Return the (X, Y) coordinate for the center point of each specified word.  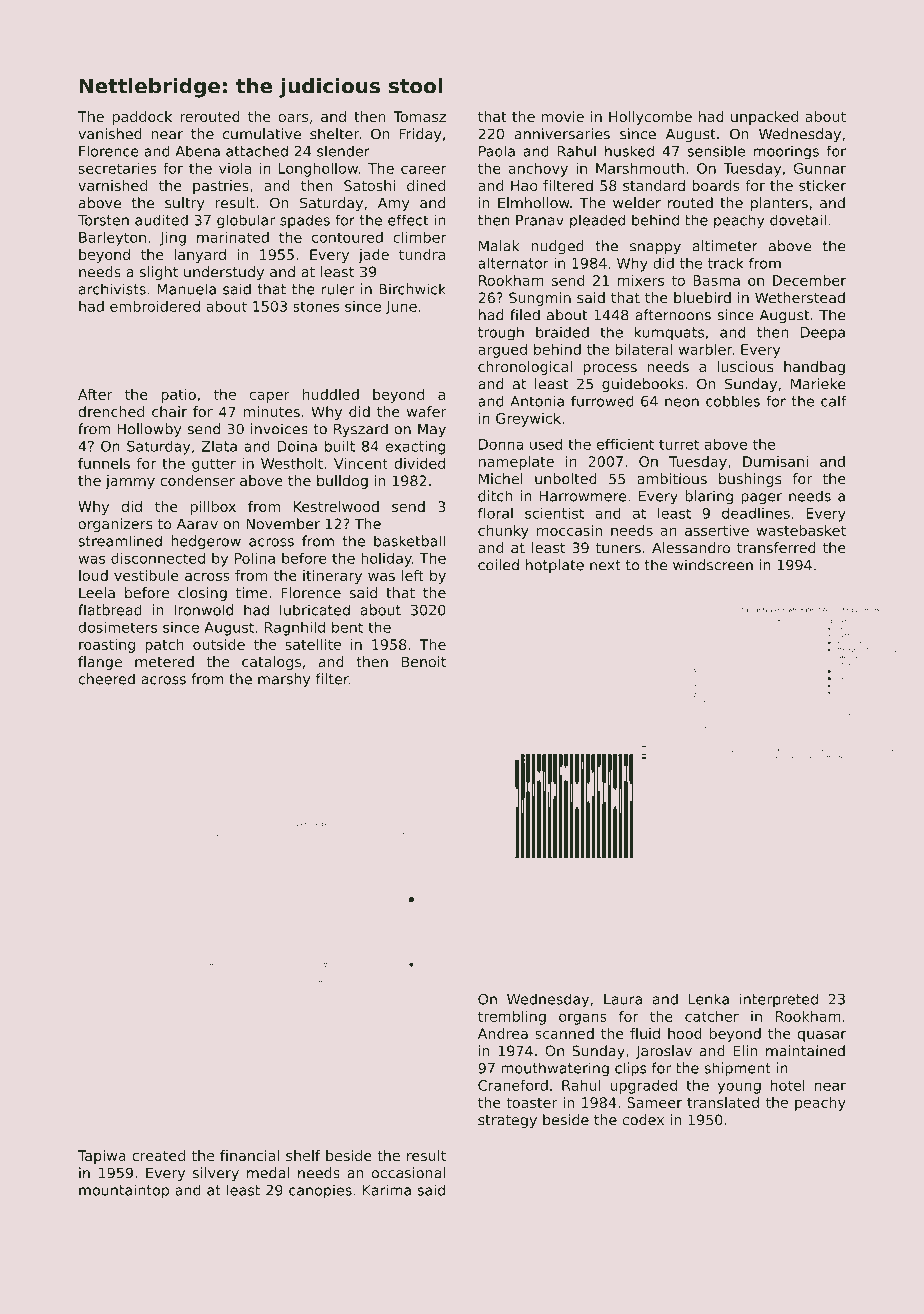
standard (654, 185)
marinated (233, 237)
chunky (503, 532)
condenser (197, 480)
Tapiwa (102, 1157)
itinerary (332, 577)
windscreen (713, 565)
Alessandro (691, 548)
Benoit (423, 662)
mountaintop (124, 1191)
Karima (387, 1190)
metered (164, 662)
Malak (499, 246)
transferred (776, 548)
